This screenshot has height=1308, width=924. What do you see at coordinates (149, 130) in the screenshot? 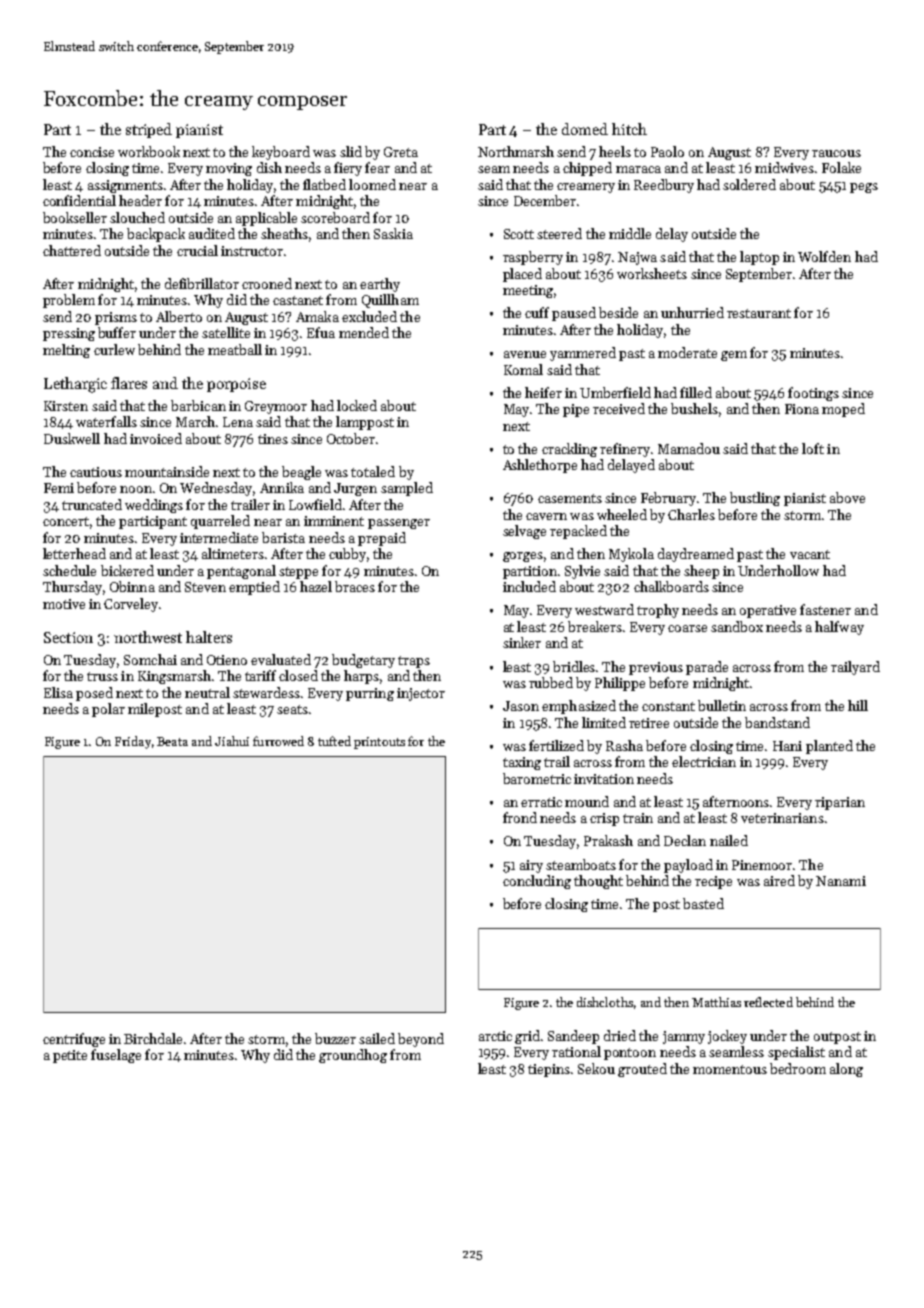
I see `striped` at bounding box center [149, 130].
